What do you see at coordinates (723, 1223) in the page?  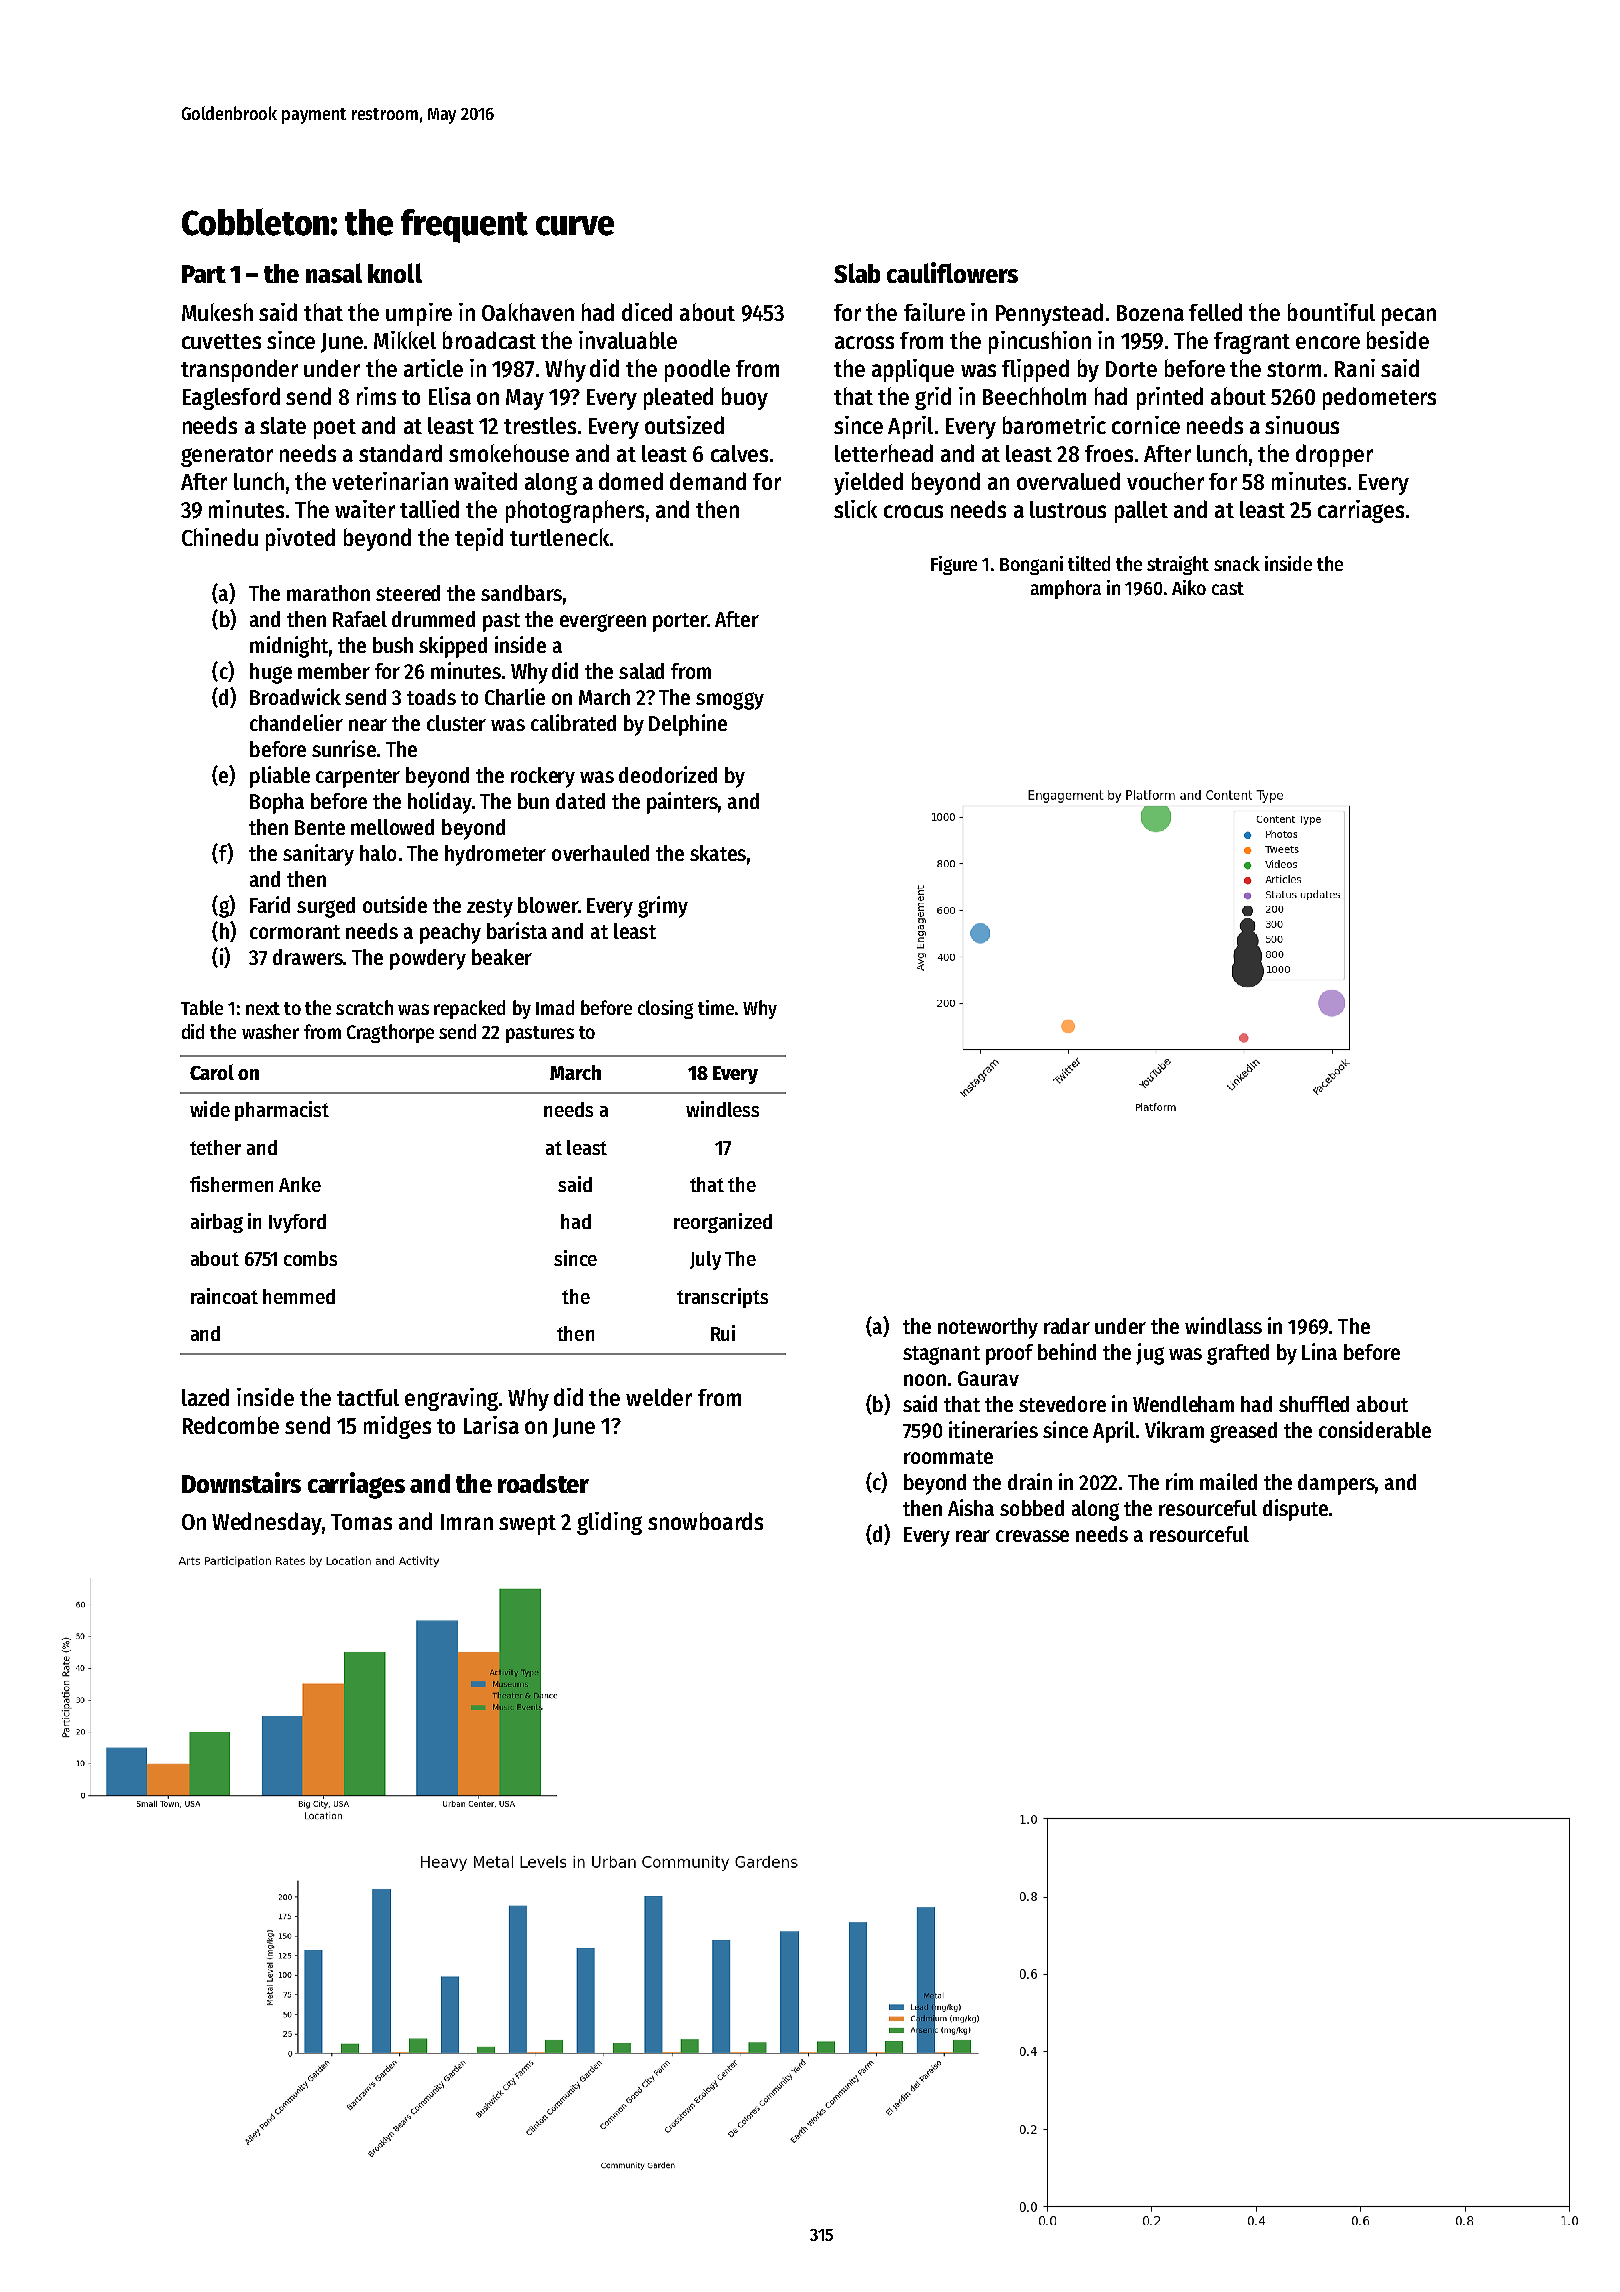 I see `reorganized` at bounding box center [723, 1223].
